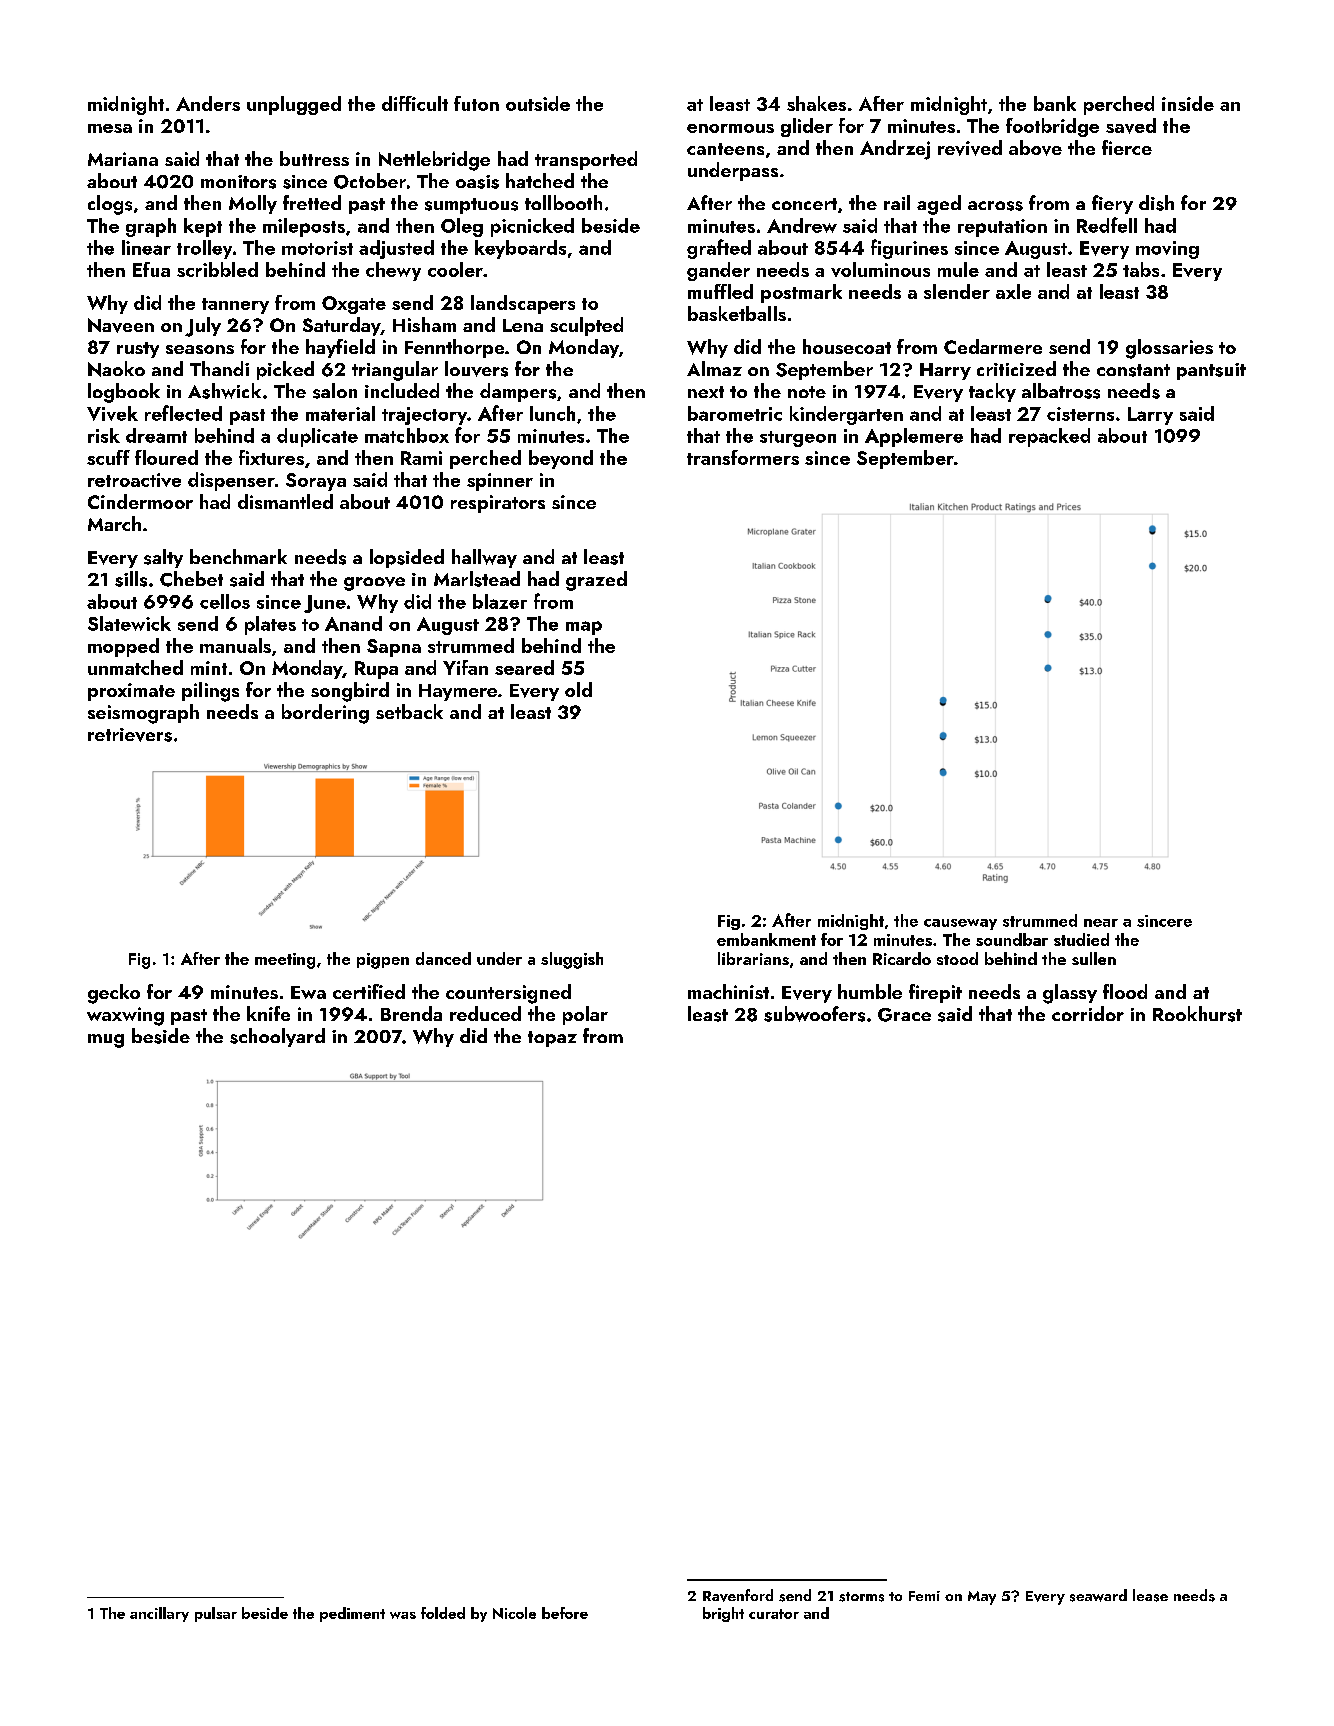  Describe the element at coordinates (1081, 939) in the screenshot. I see `studied` at that location.
